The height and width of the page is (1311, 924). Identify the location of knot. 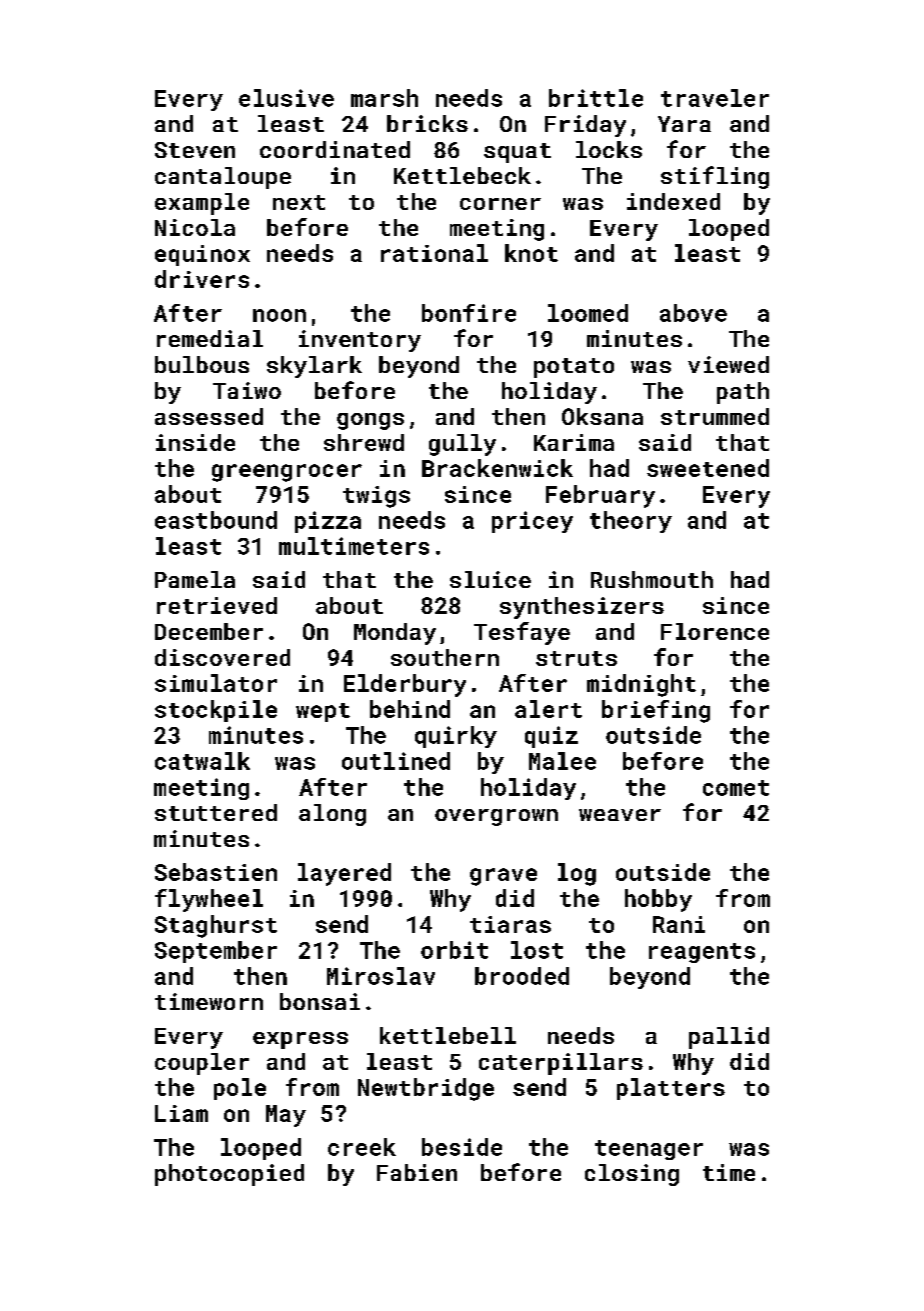
(531, 253).
